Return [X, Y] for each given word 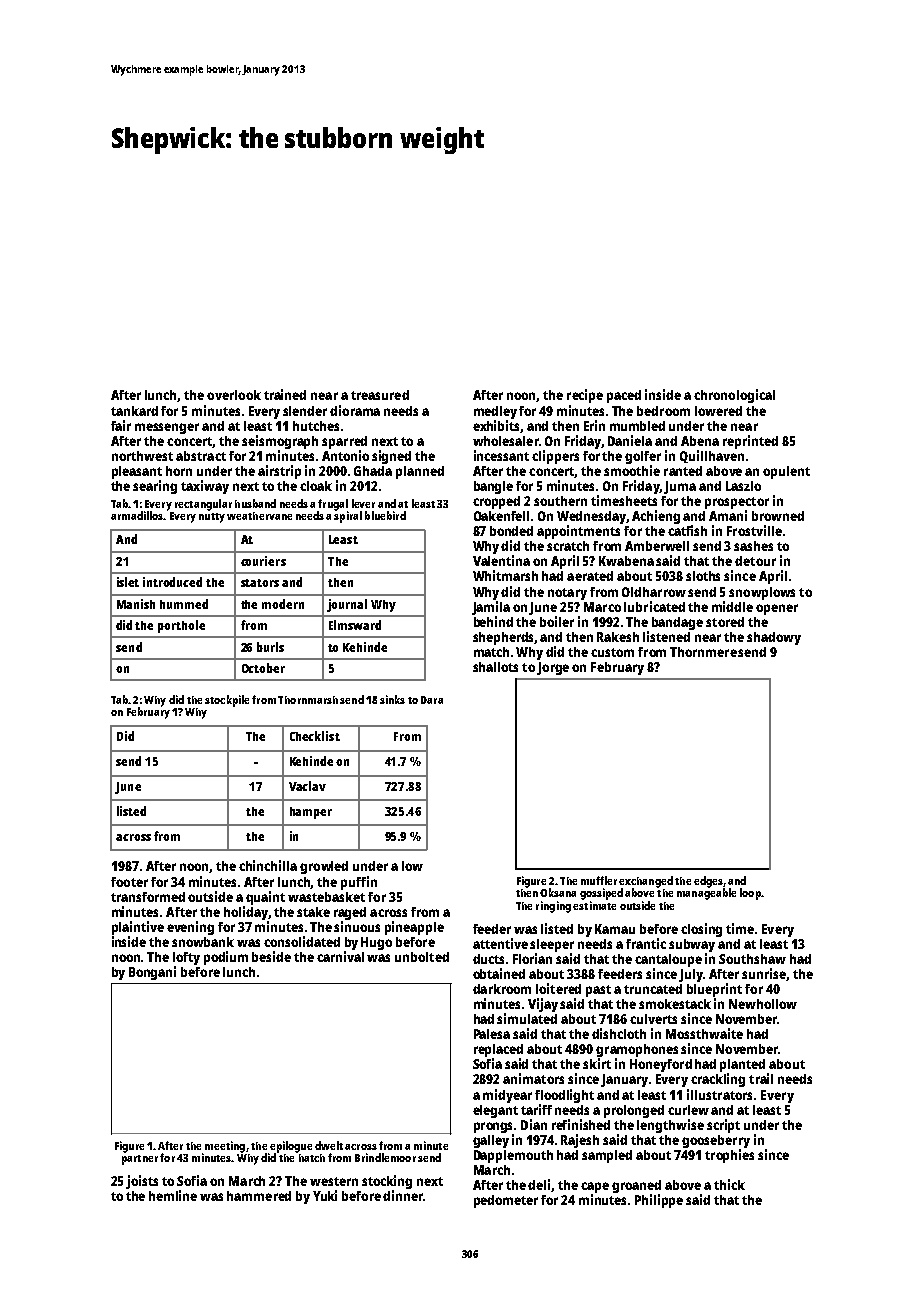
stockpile [227, 701]
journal [347, 605]
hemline [173, 1195]
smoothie [632, 470]
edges [708, 882]
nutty [212, 518]
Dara [432, 700]
